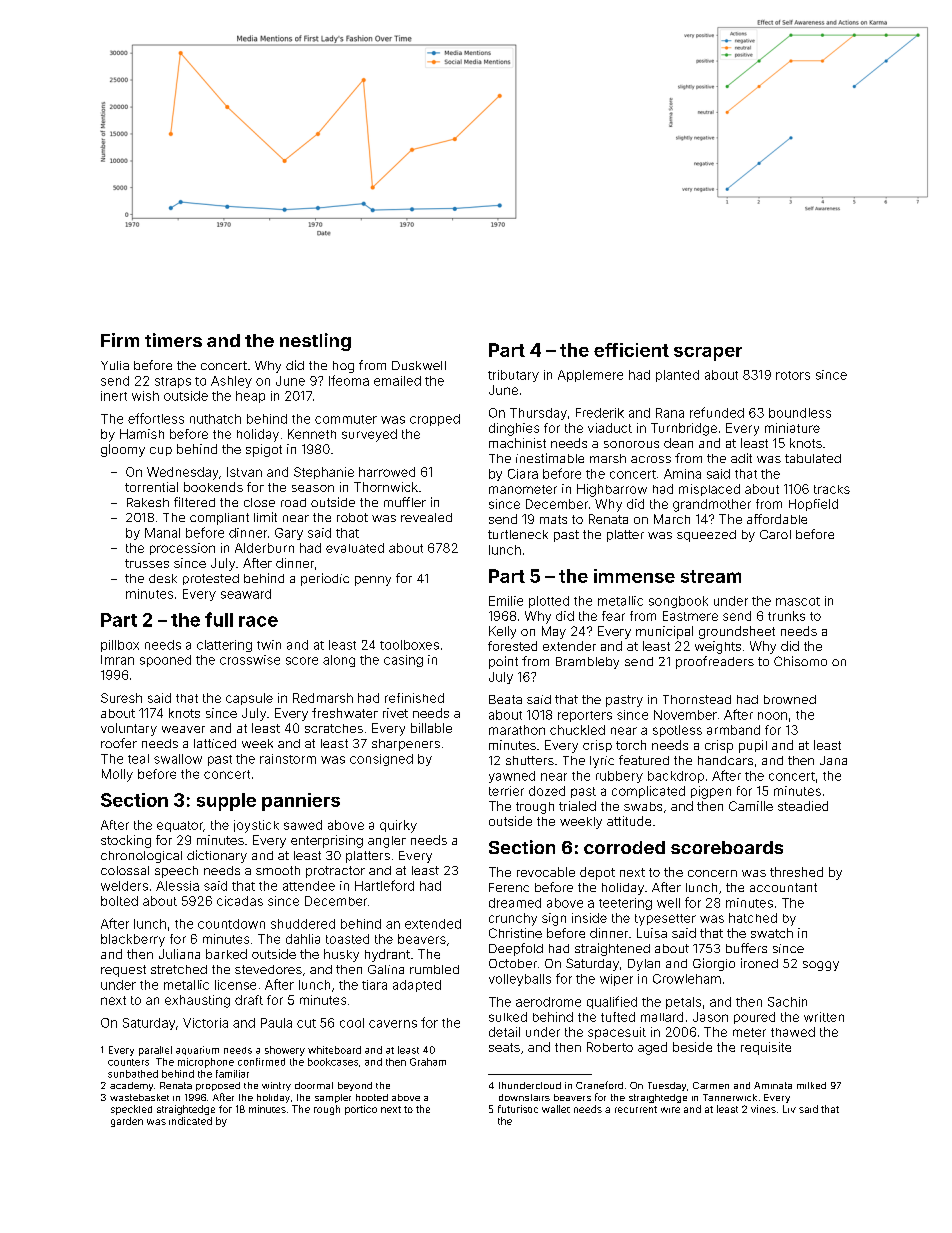  Describe the element at coordinates (205, 1023) in the screenshot. I see `Victoria` at that location.
